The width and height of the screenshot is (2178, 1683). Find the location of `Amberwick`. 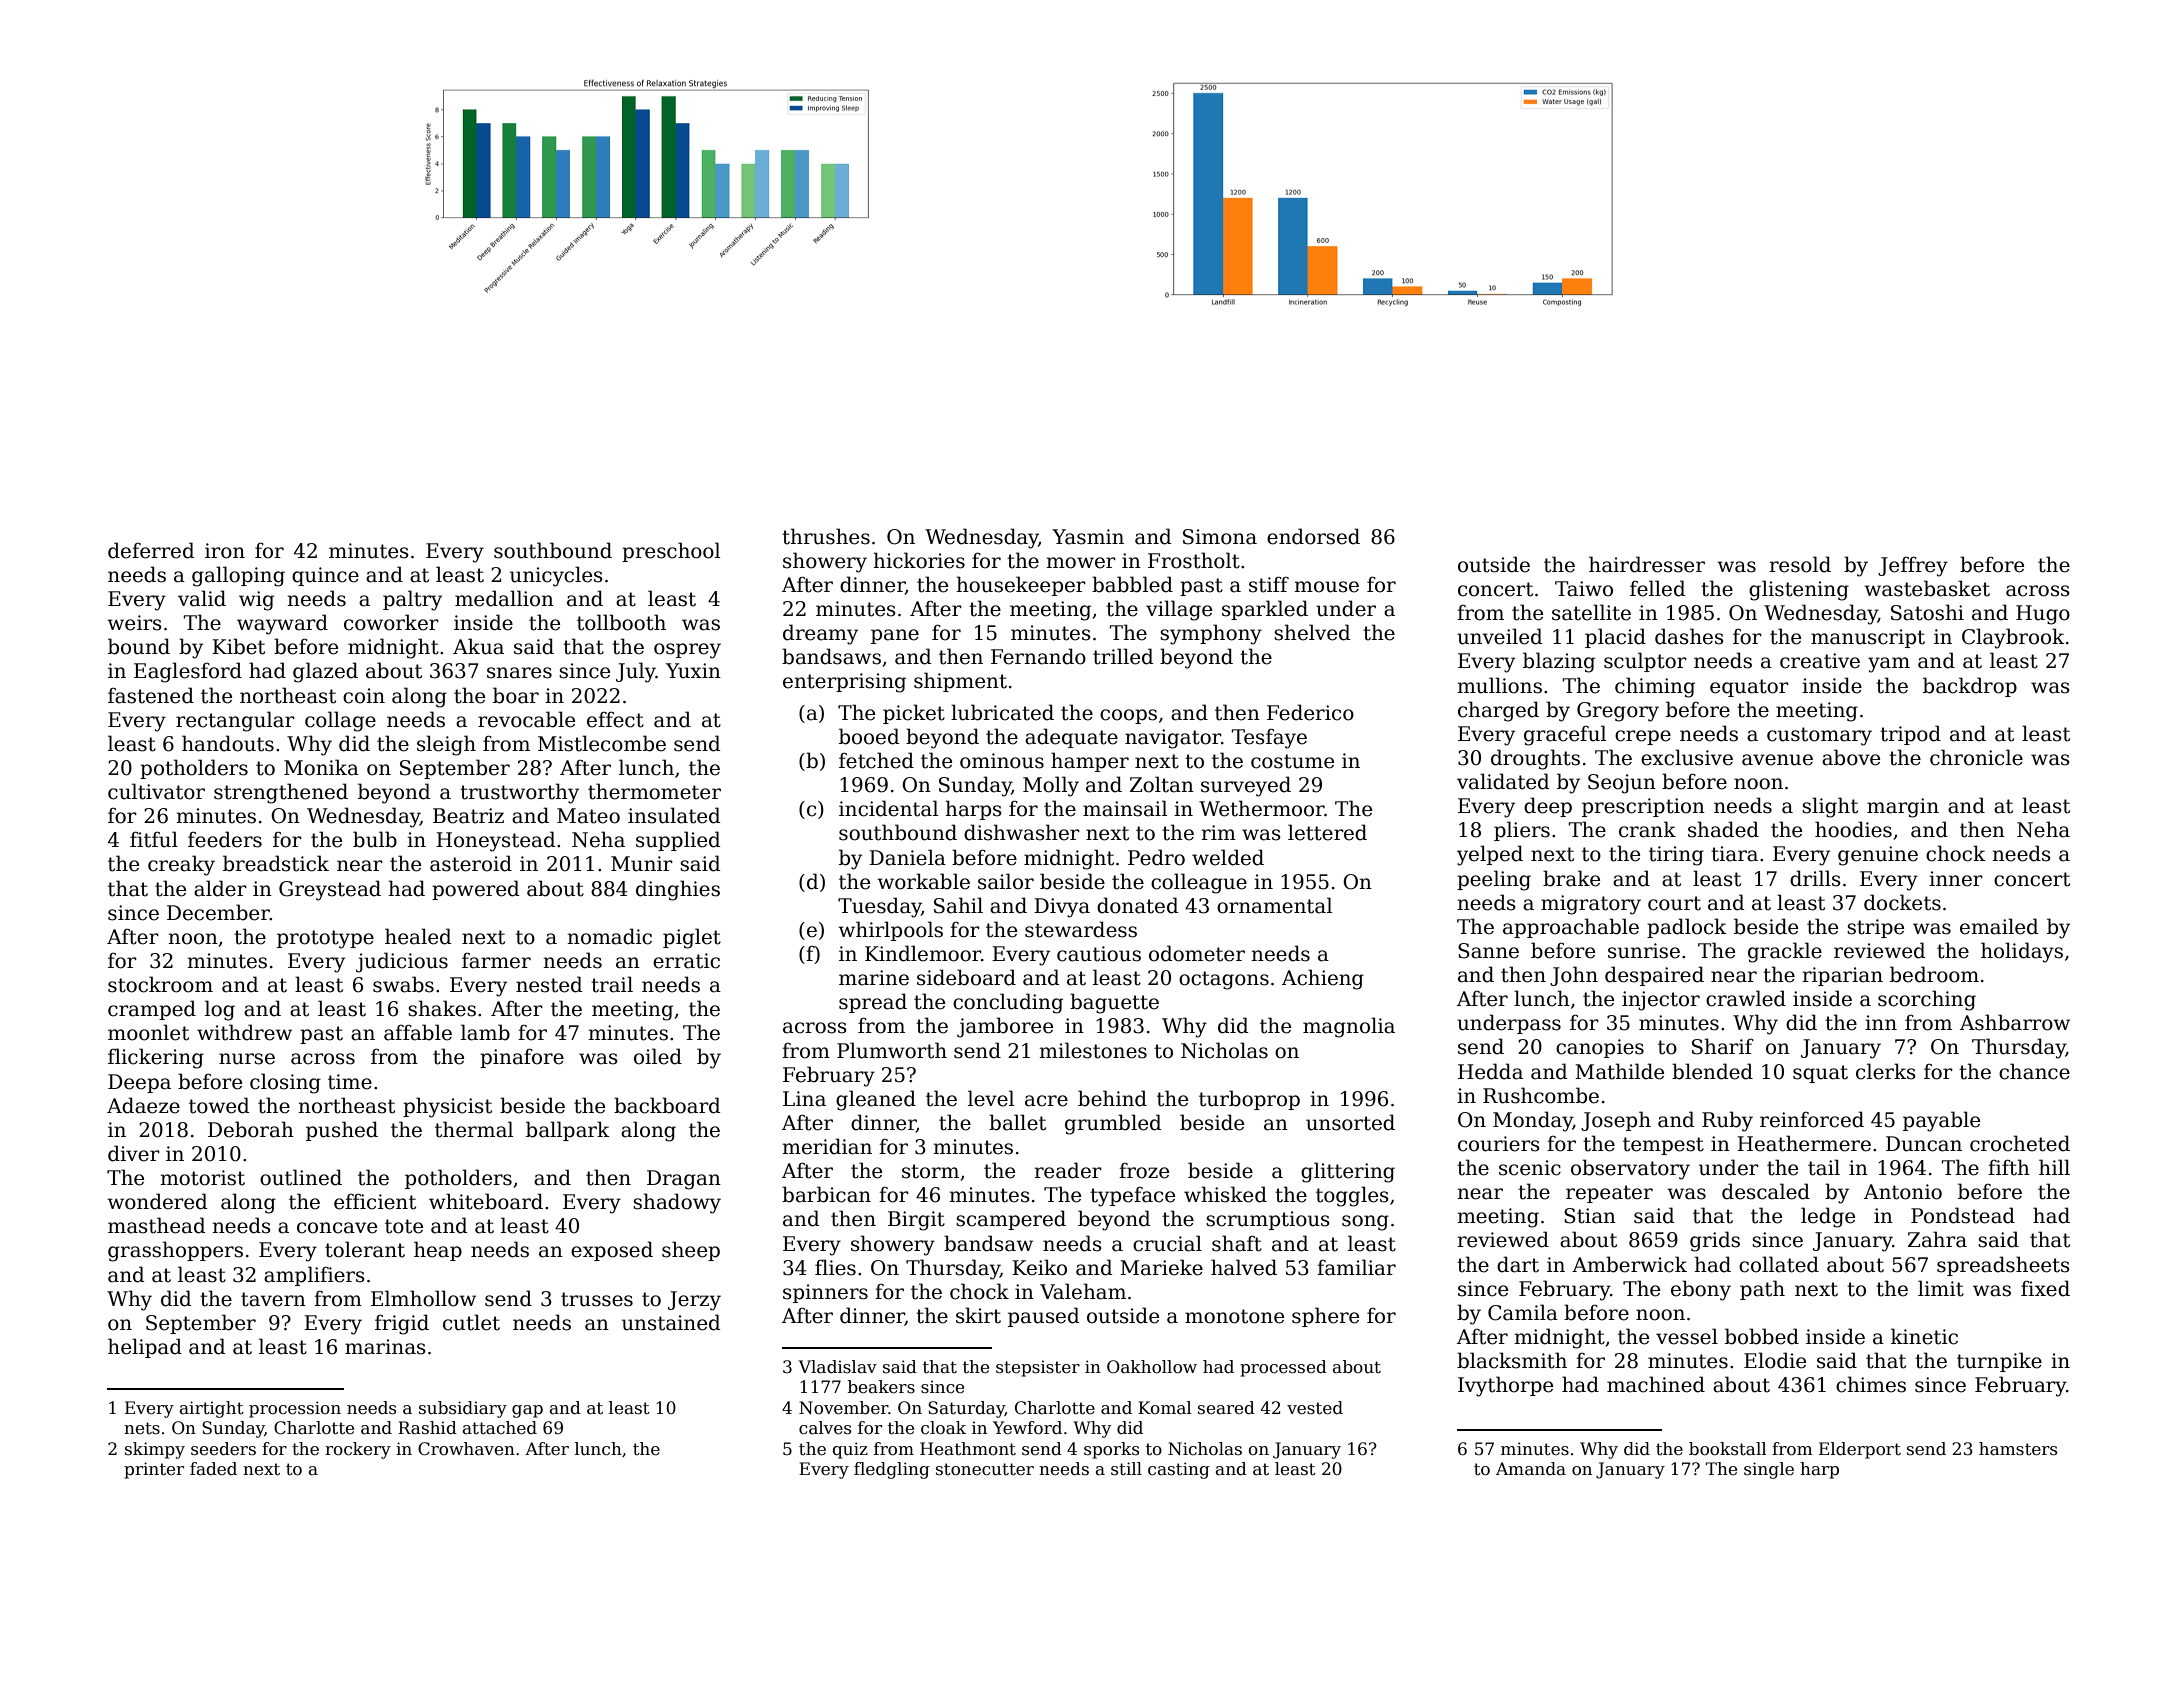

Amberwick is located at coordinates (1629, 1264).
